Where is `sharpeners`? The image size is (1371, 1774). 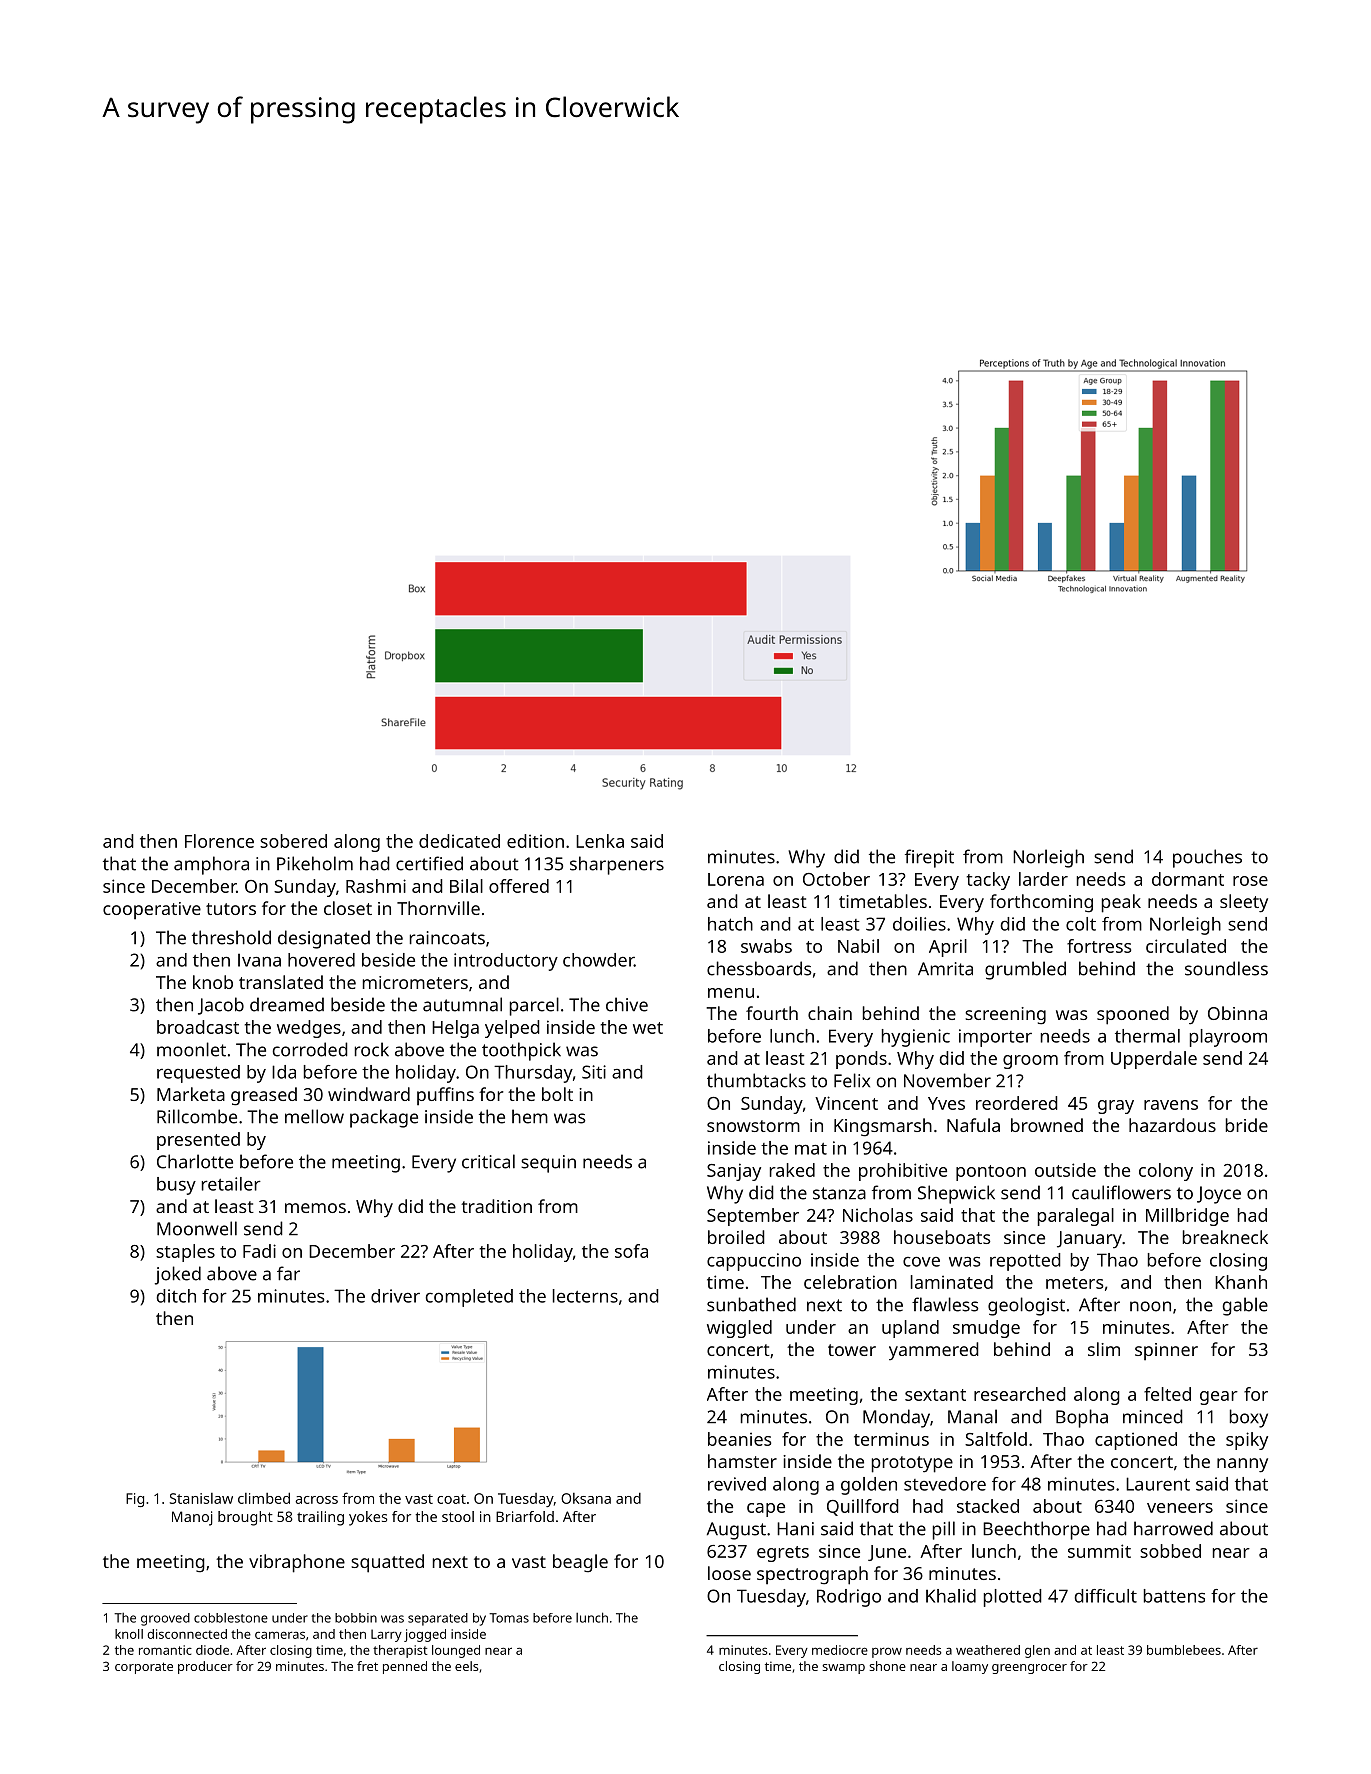 sharpeners is located at coordinates (617, 865).
